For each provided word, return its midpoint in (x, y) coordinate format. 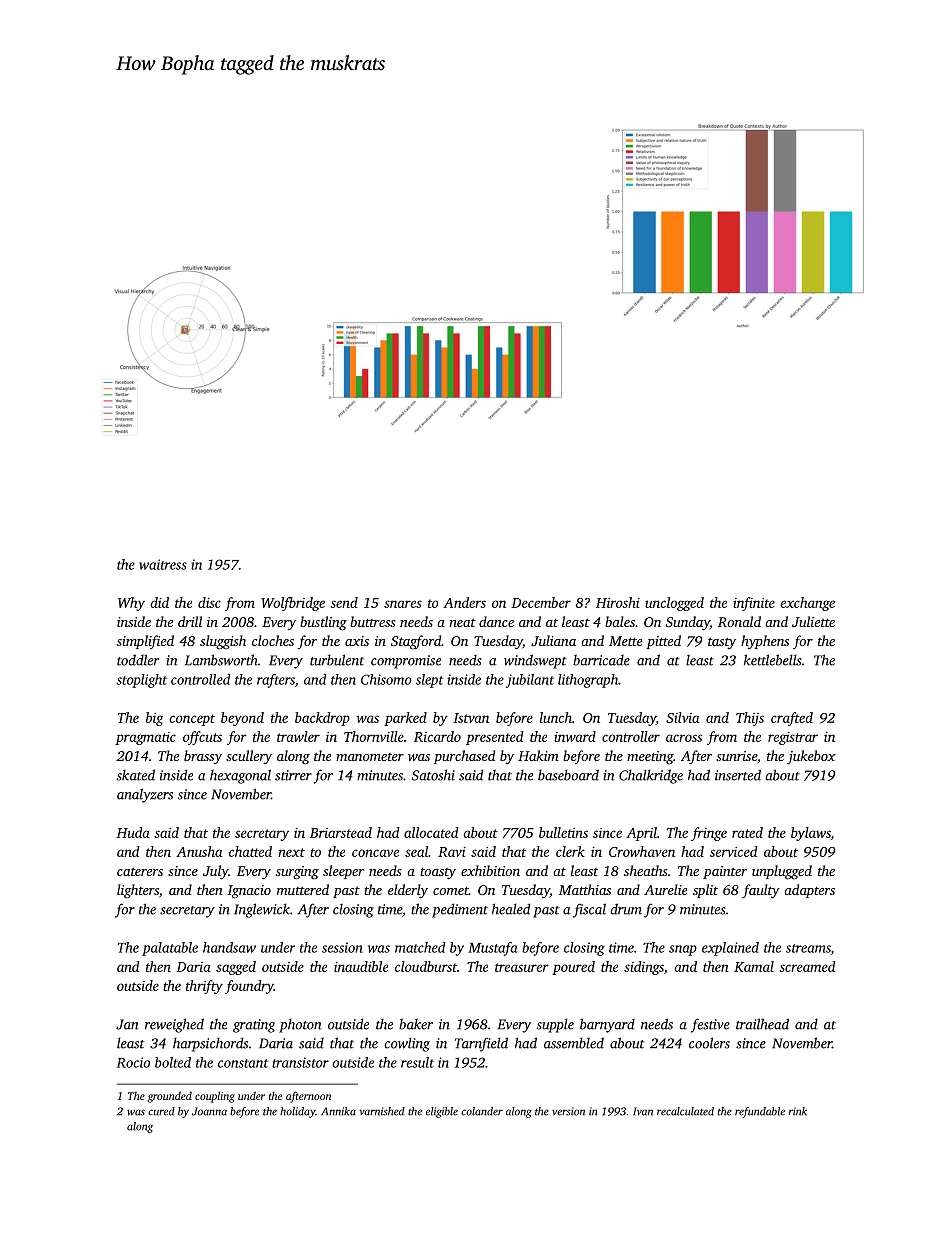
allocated (431, 832)
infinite (754, 604)
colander (482, 1111)
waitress (163, 564)
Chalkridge (651, 776)
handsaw (229, 947)
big (154, 719)
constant (243, 1063)
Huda (133, 832)
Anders (464, 602)
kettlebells (773, 660)
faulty (761, 891)
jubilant (530, 681)
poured (573, 968)
